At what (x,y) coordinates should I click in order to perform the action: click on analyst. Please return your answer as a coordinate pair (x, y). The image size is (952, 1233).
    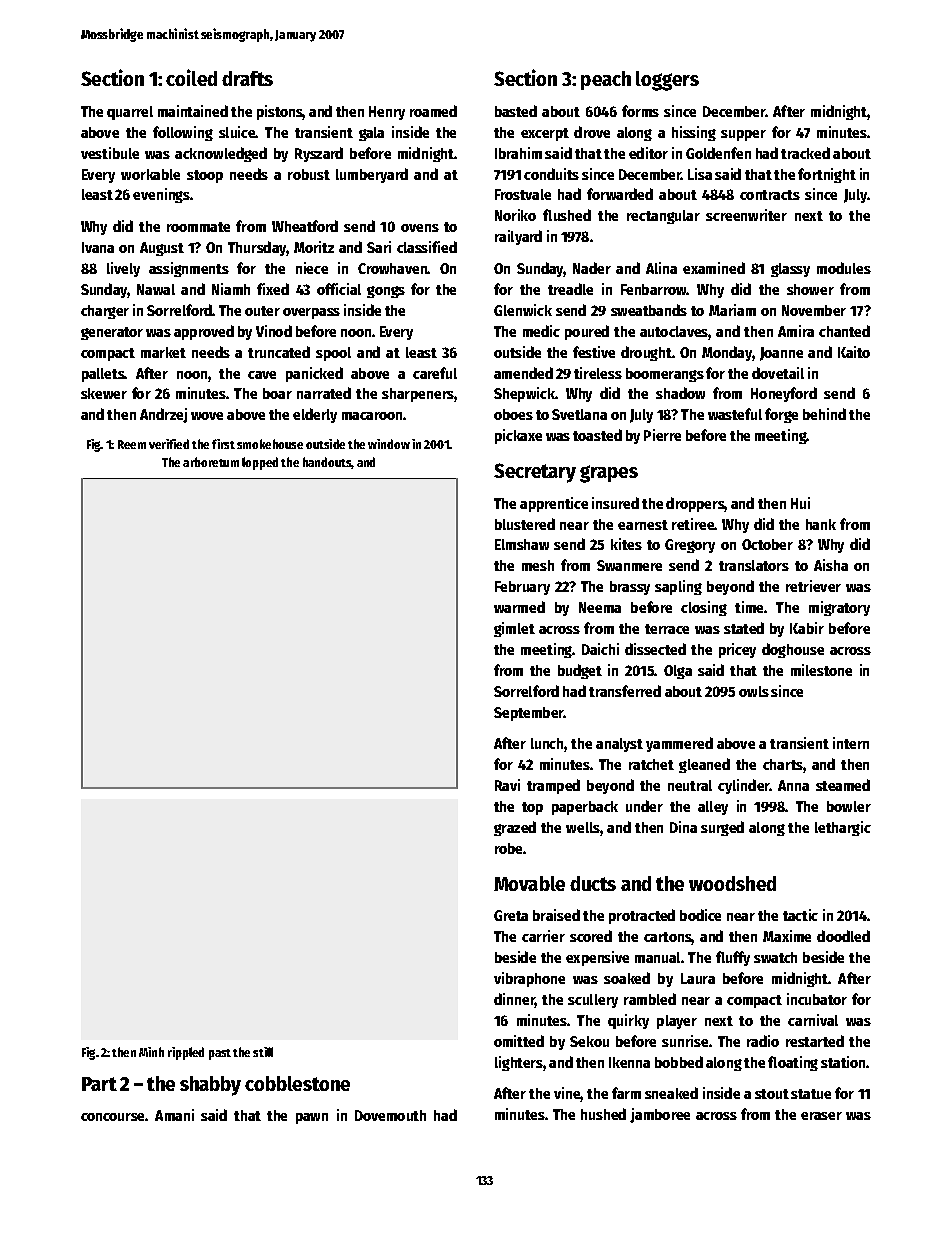
    Looking at the image, I should click on (619, 745).
